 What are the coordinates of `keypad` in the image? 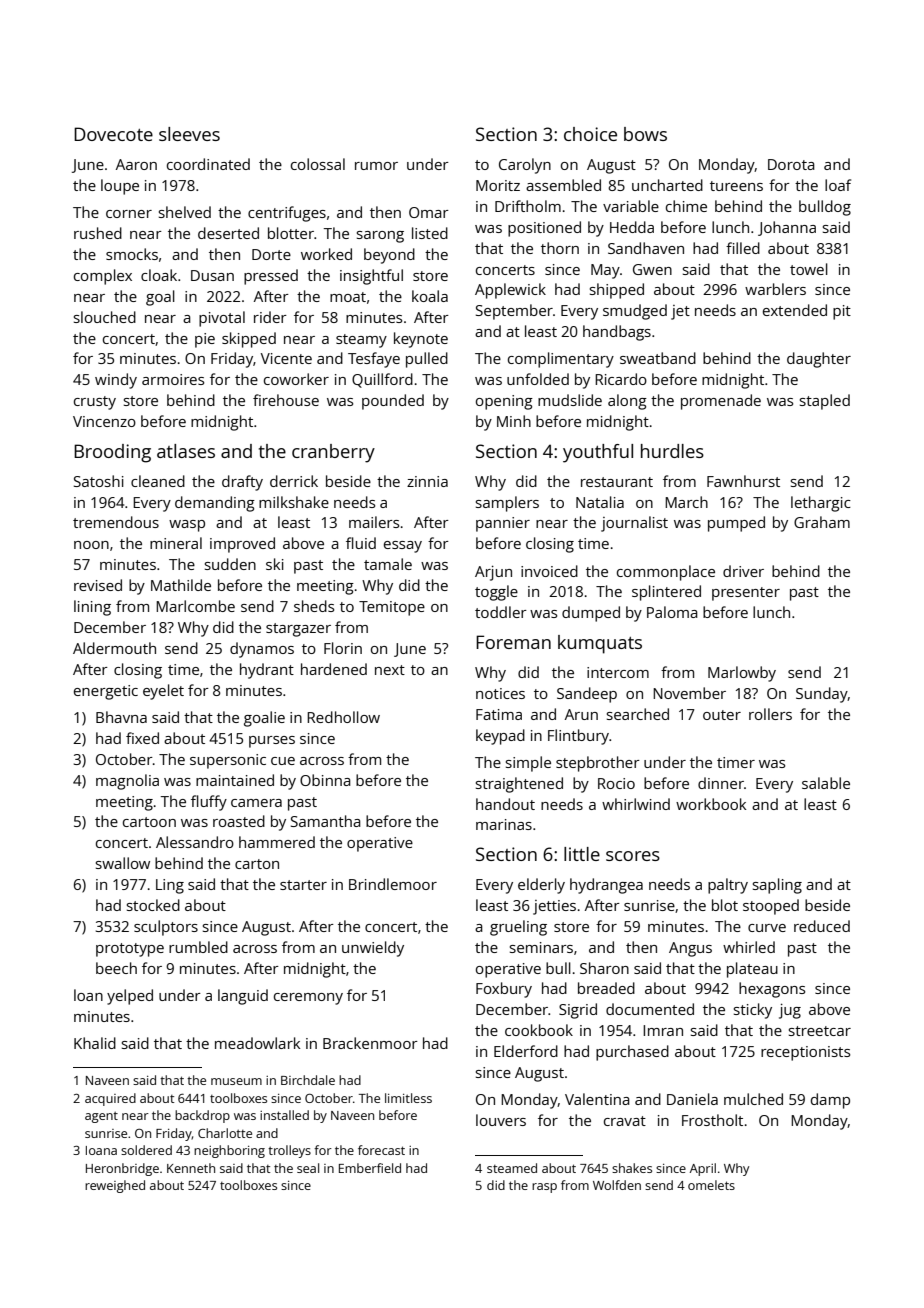 It's located at (500, 737).
